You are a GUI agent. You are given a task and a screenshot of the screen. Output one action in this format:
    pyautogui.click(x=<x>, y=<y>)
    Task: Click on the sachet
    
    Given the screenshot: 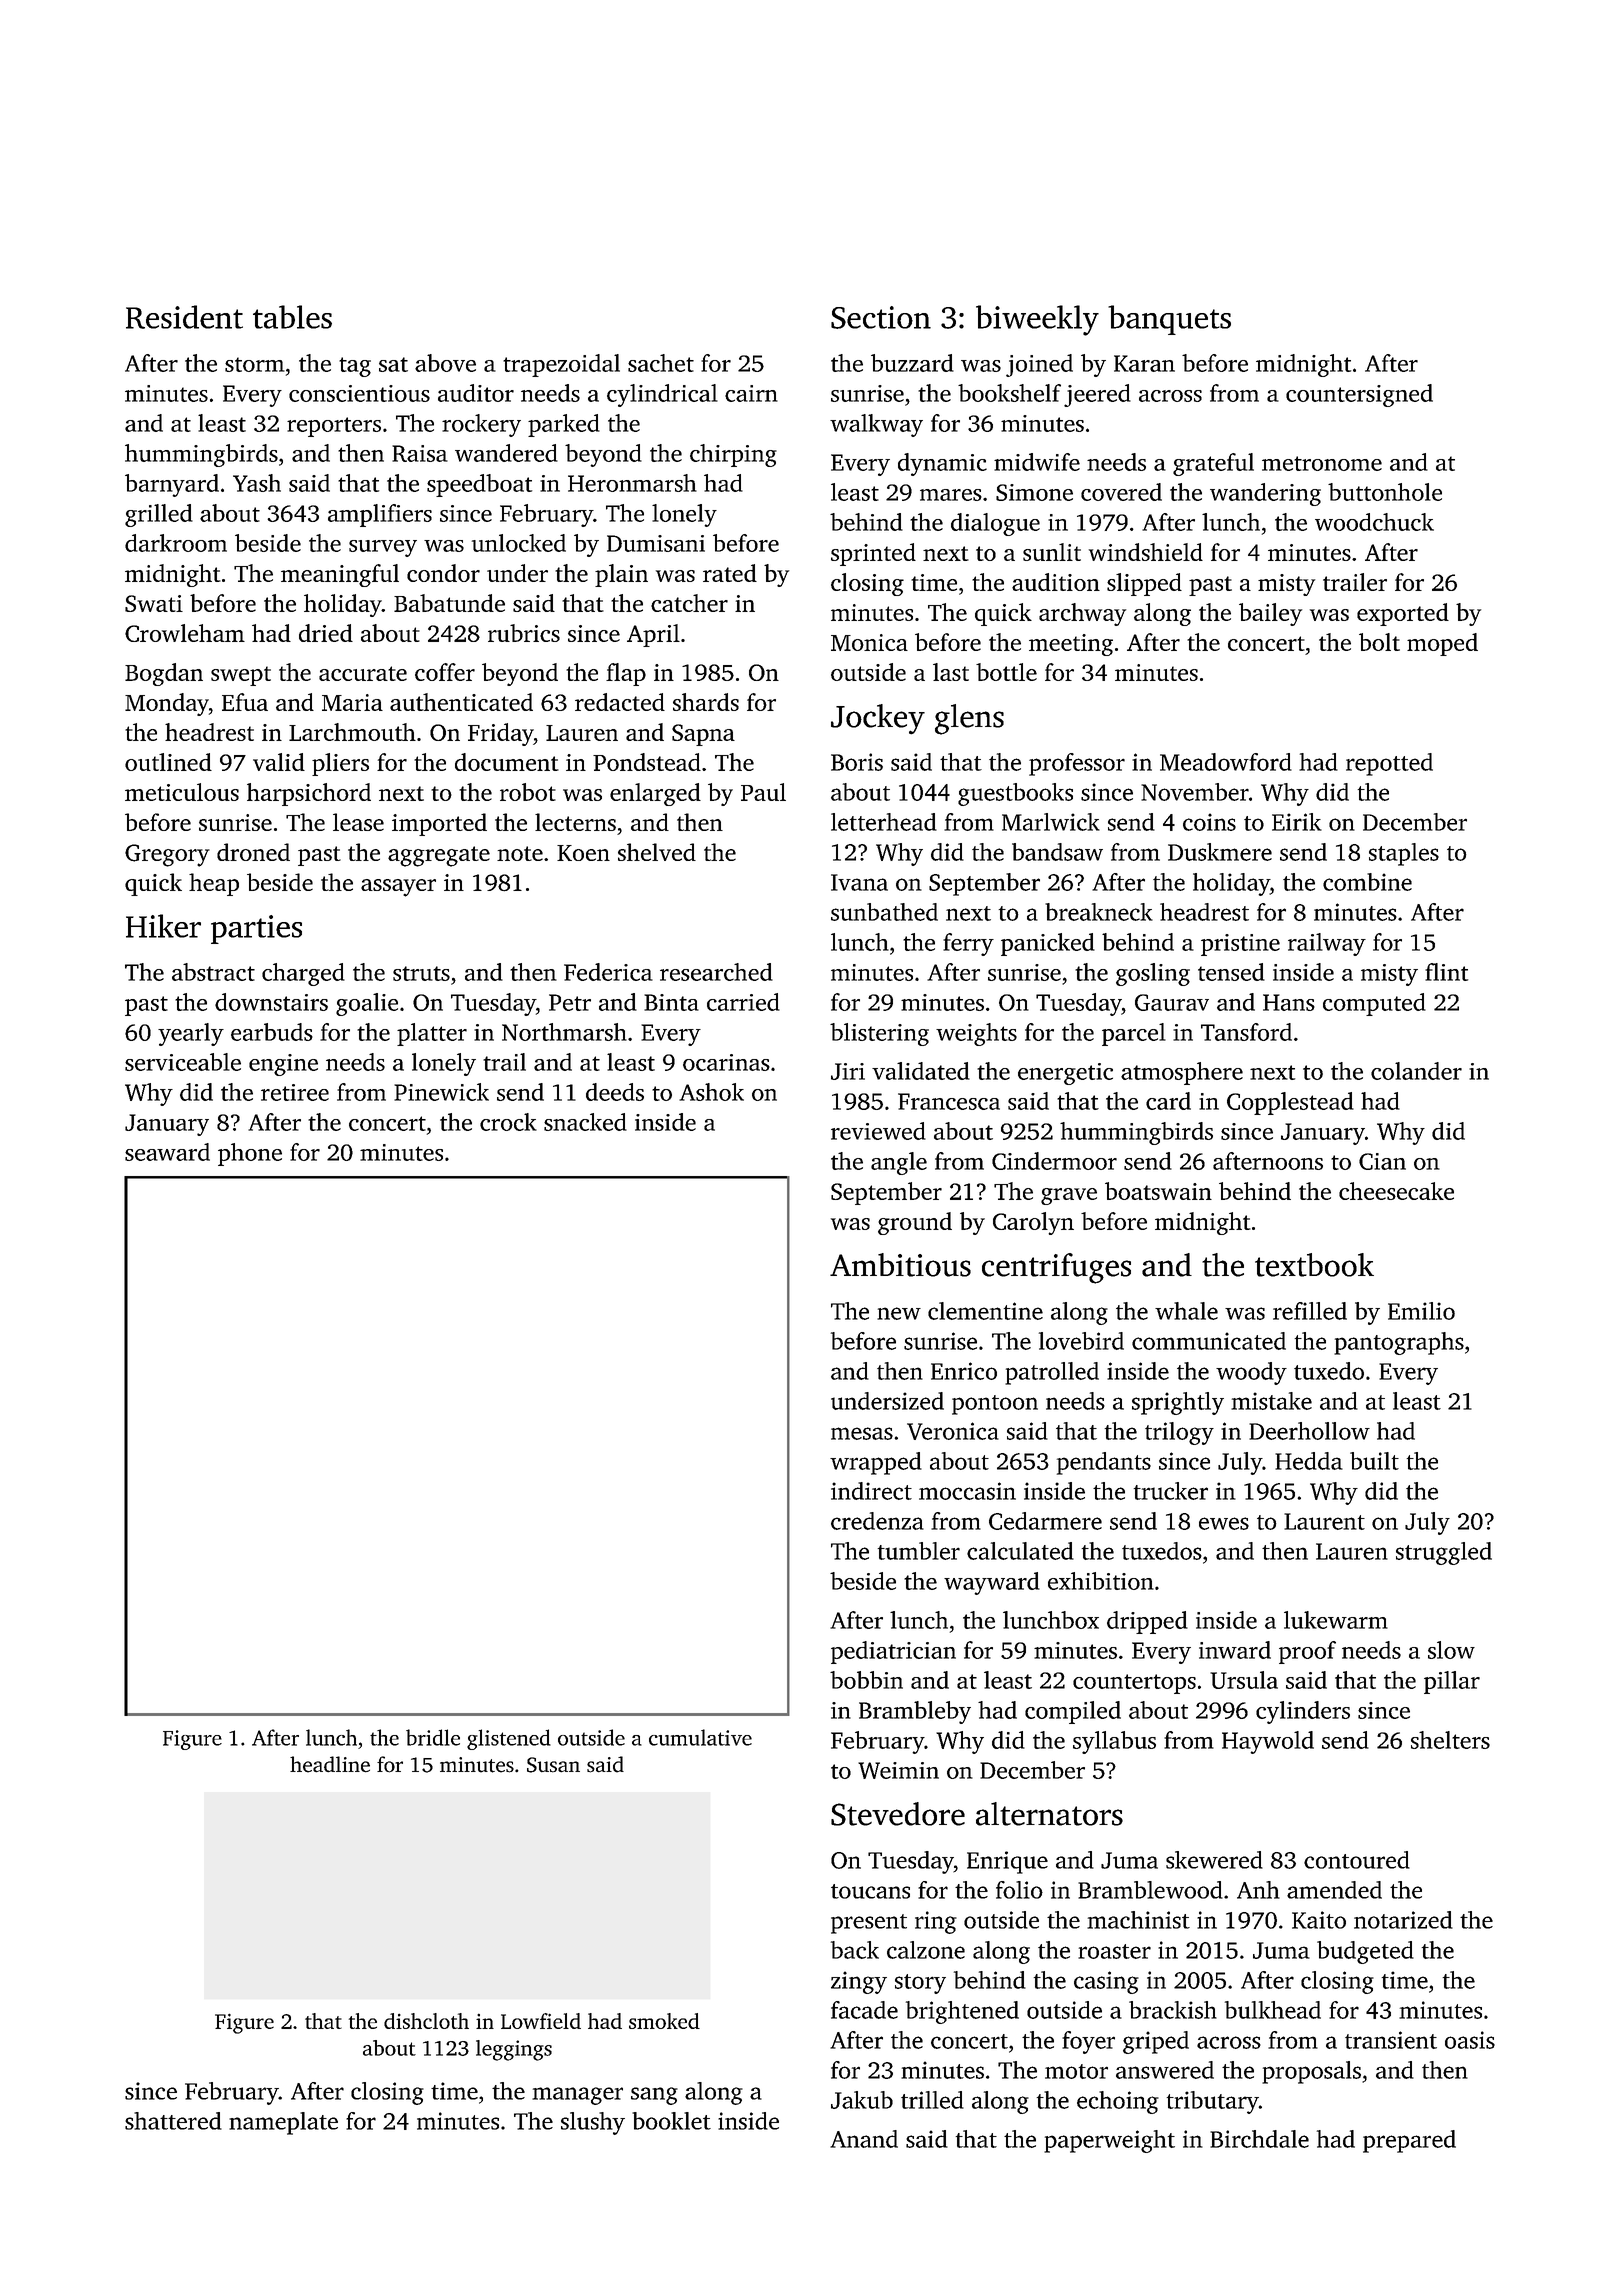 What is the action you would take?
    pyautogui.click(x=661, y=363)
